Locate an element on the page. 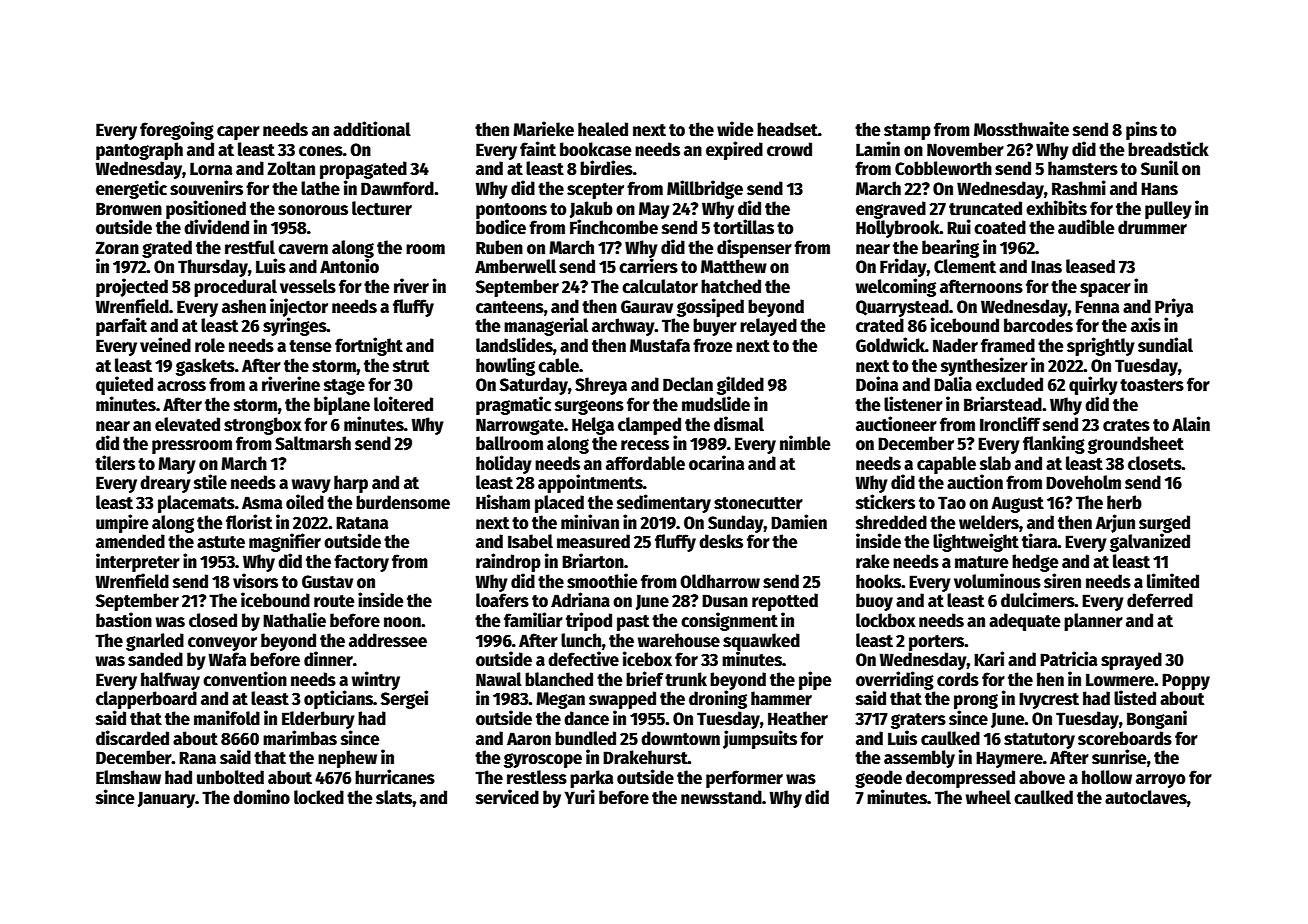  tortillas is located at coordinates (743, 227).
